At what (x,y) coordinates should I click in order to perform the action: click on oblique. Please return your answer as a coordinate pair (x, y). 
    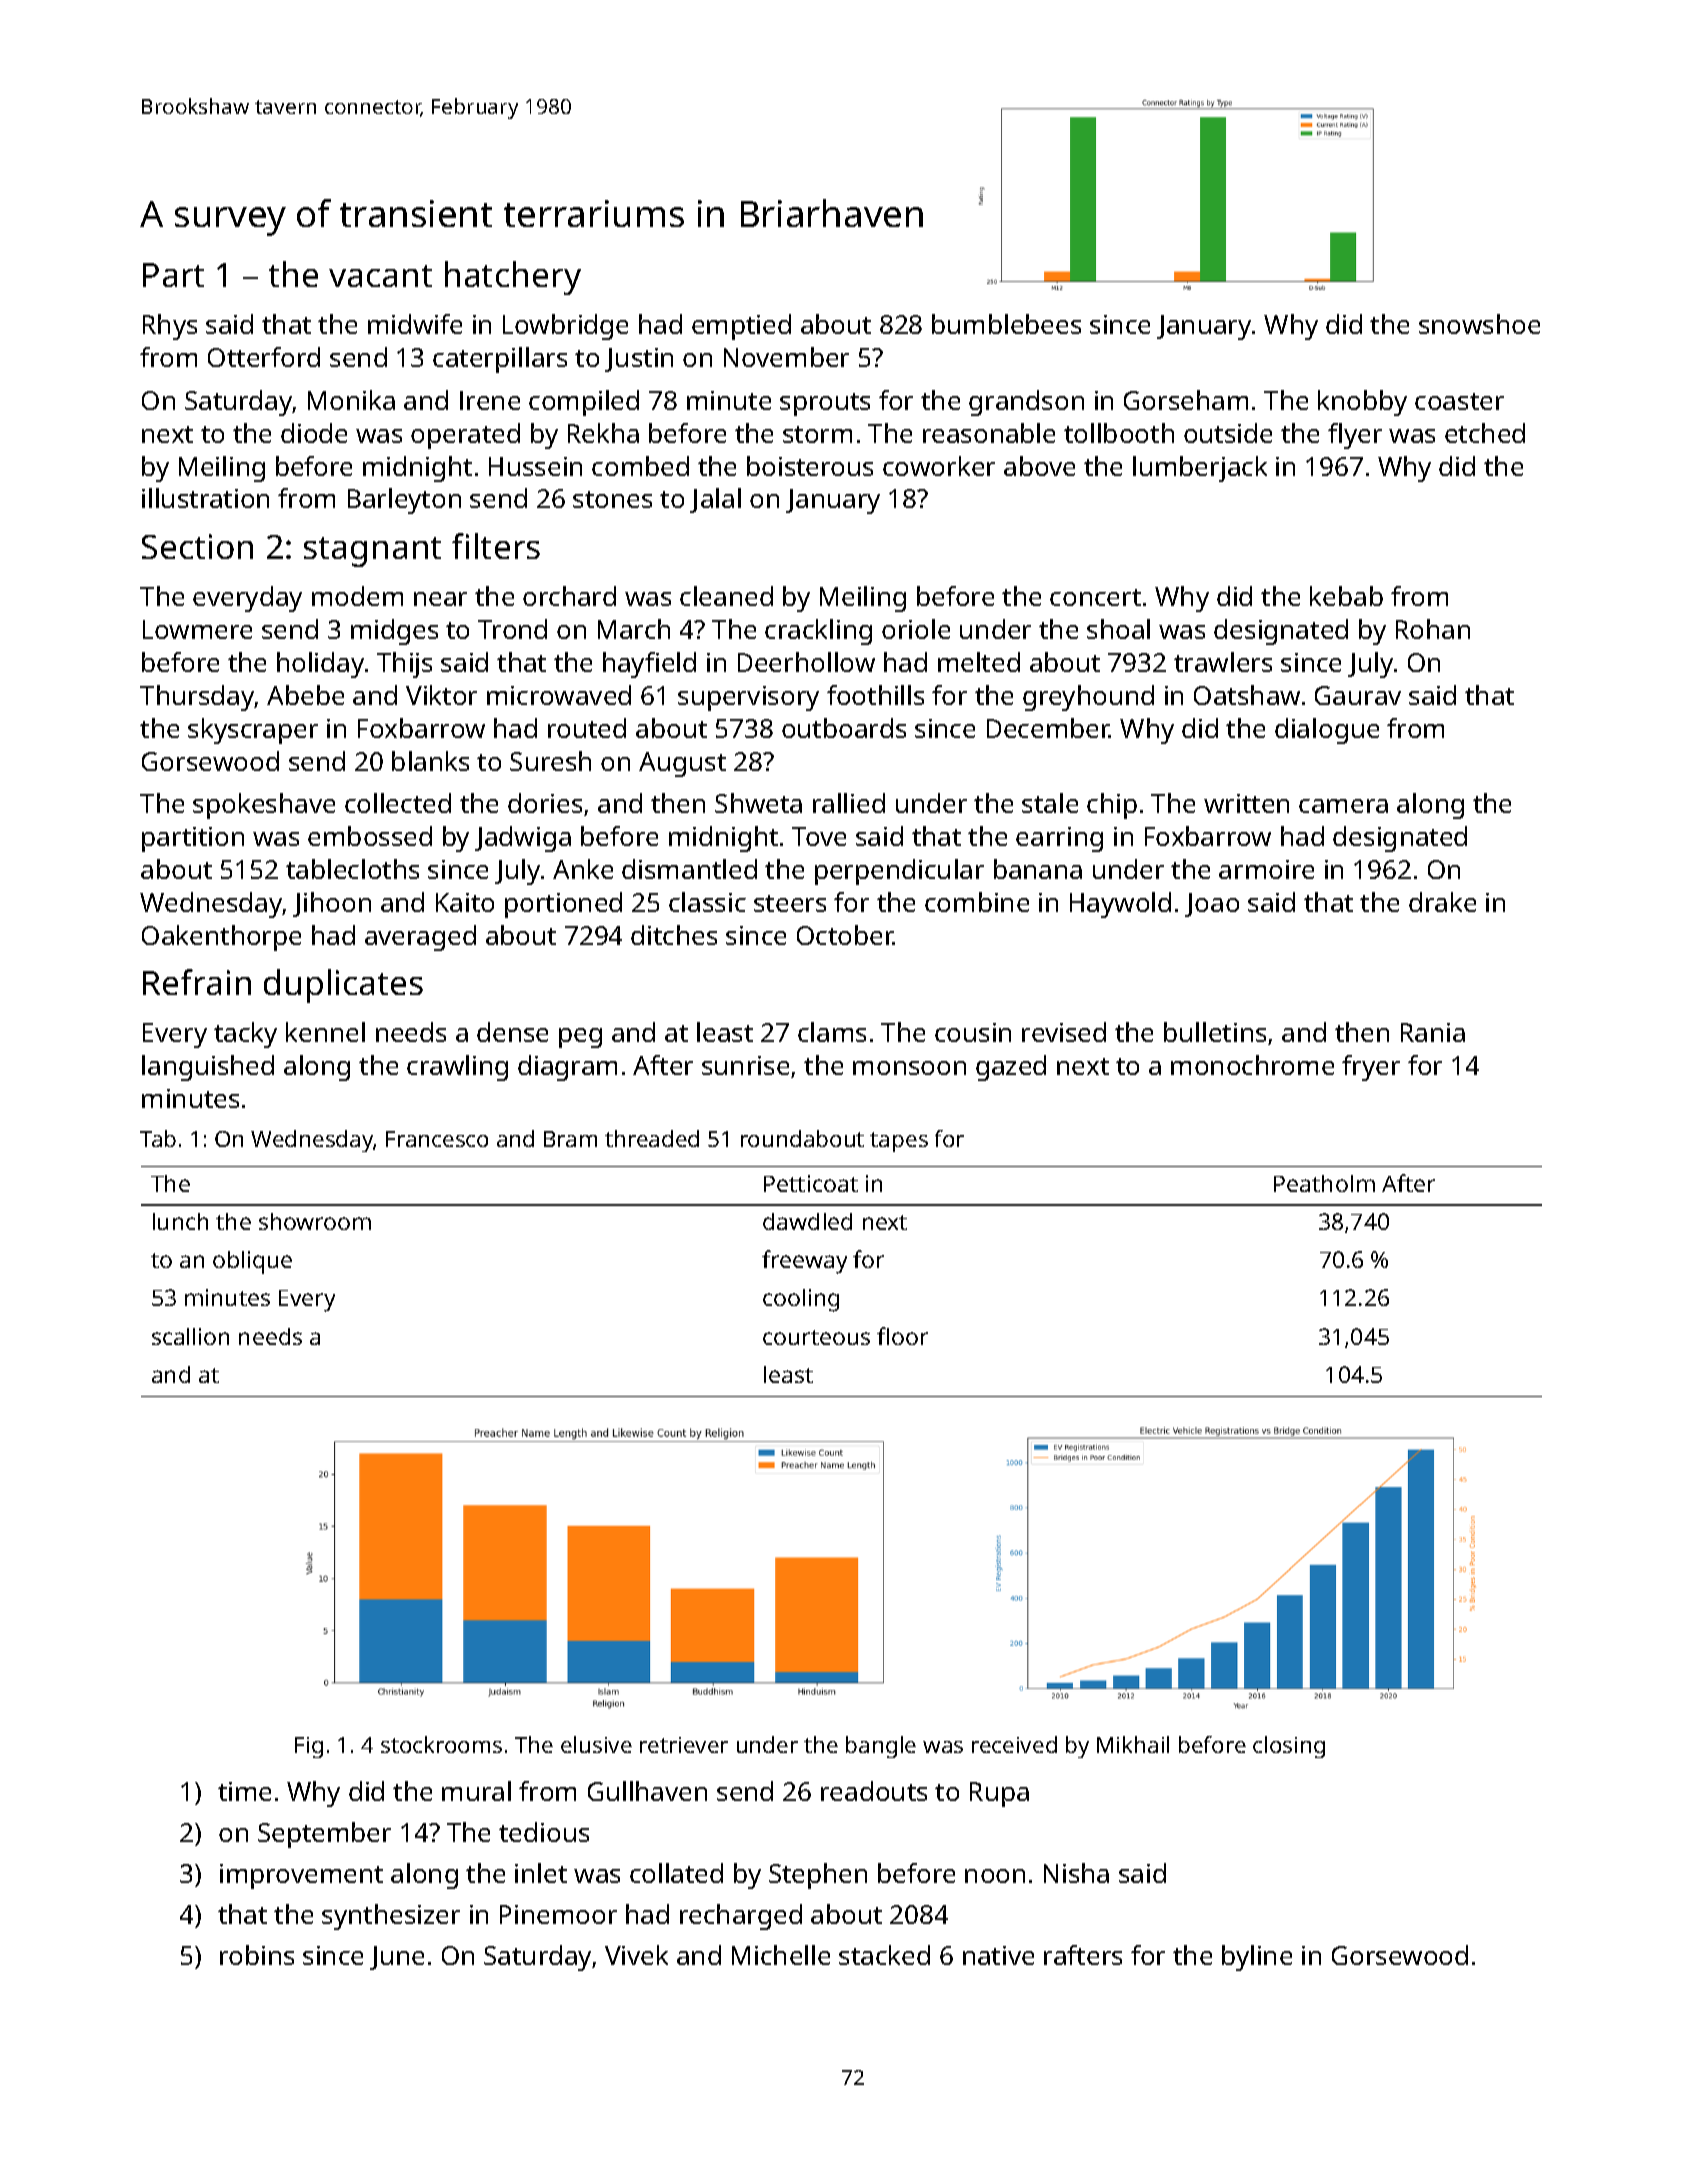
    Looking at the image, I should click on (252, 1262).
